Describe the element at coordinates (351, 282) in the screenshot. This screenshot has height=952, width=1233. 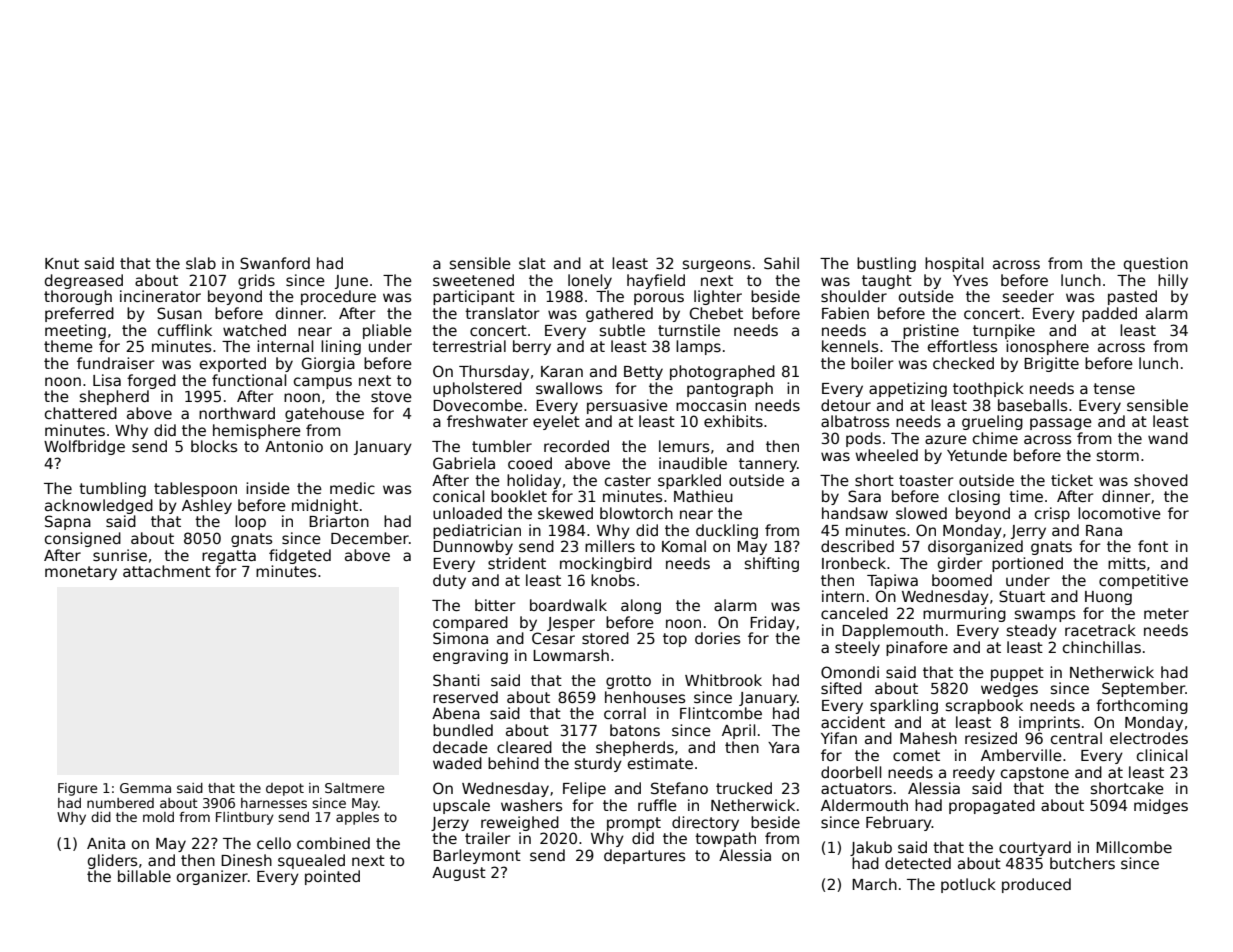
I see `June` at that location.
